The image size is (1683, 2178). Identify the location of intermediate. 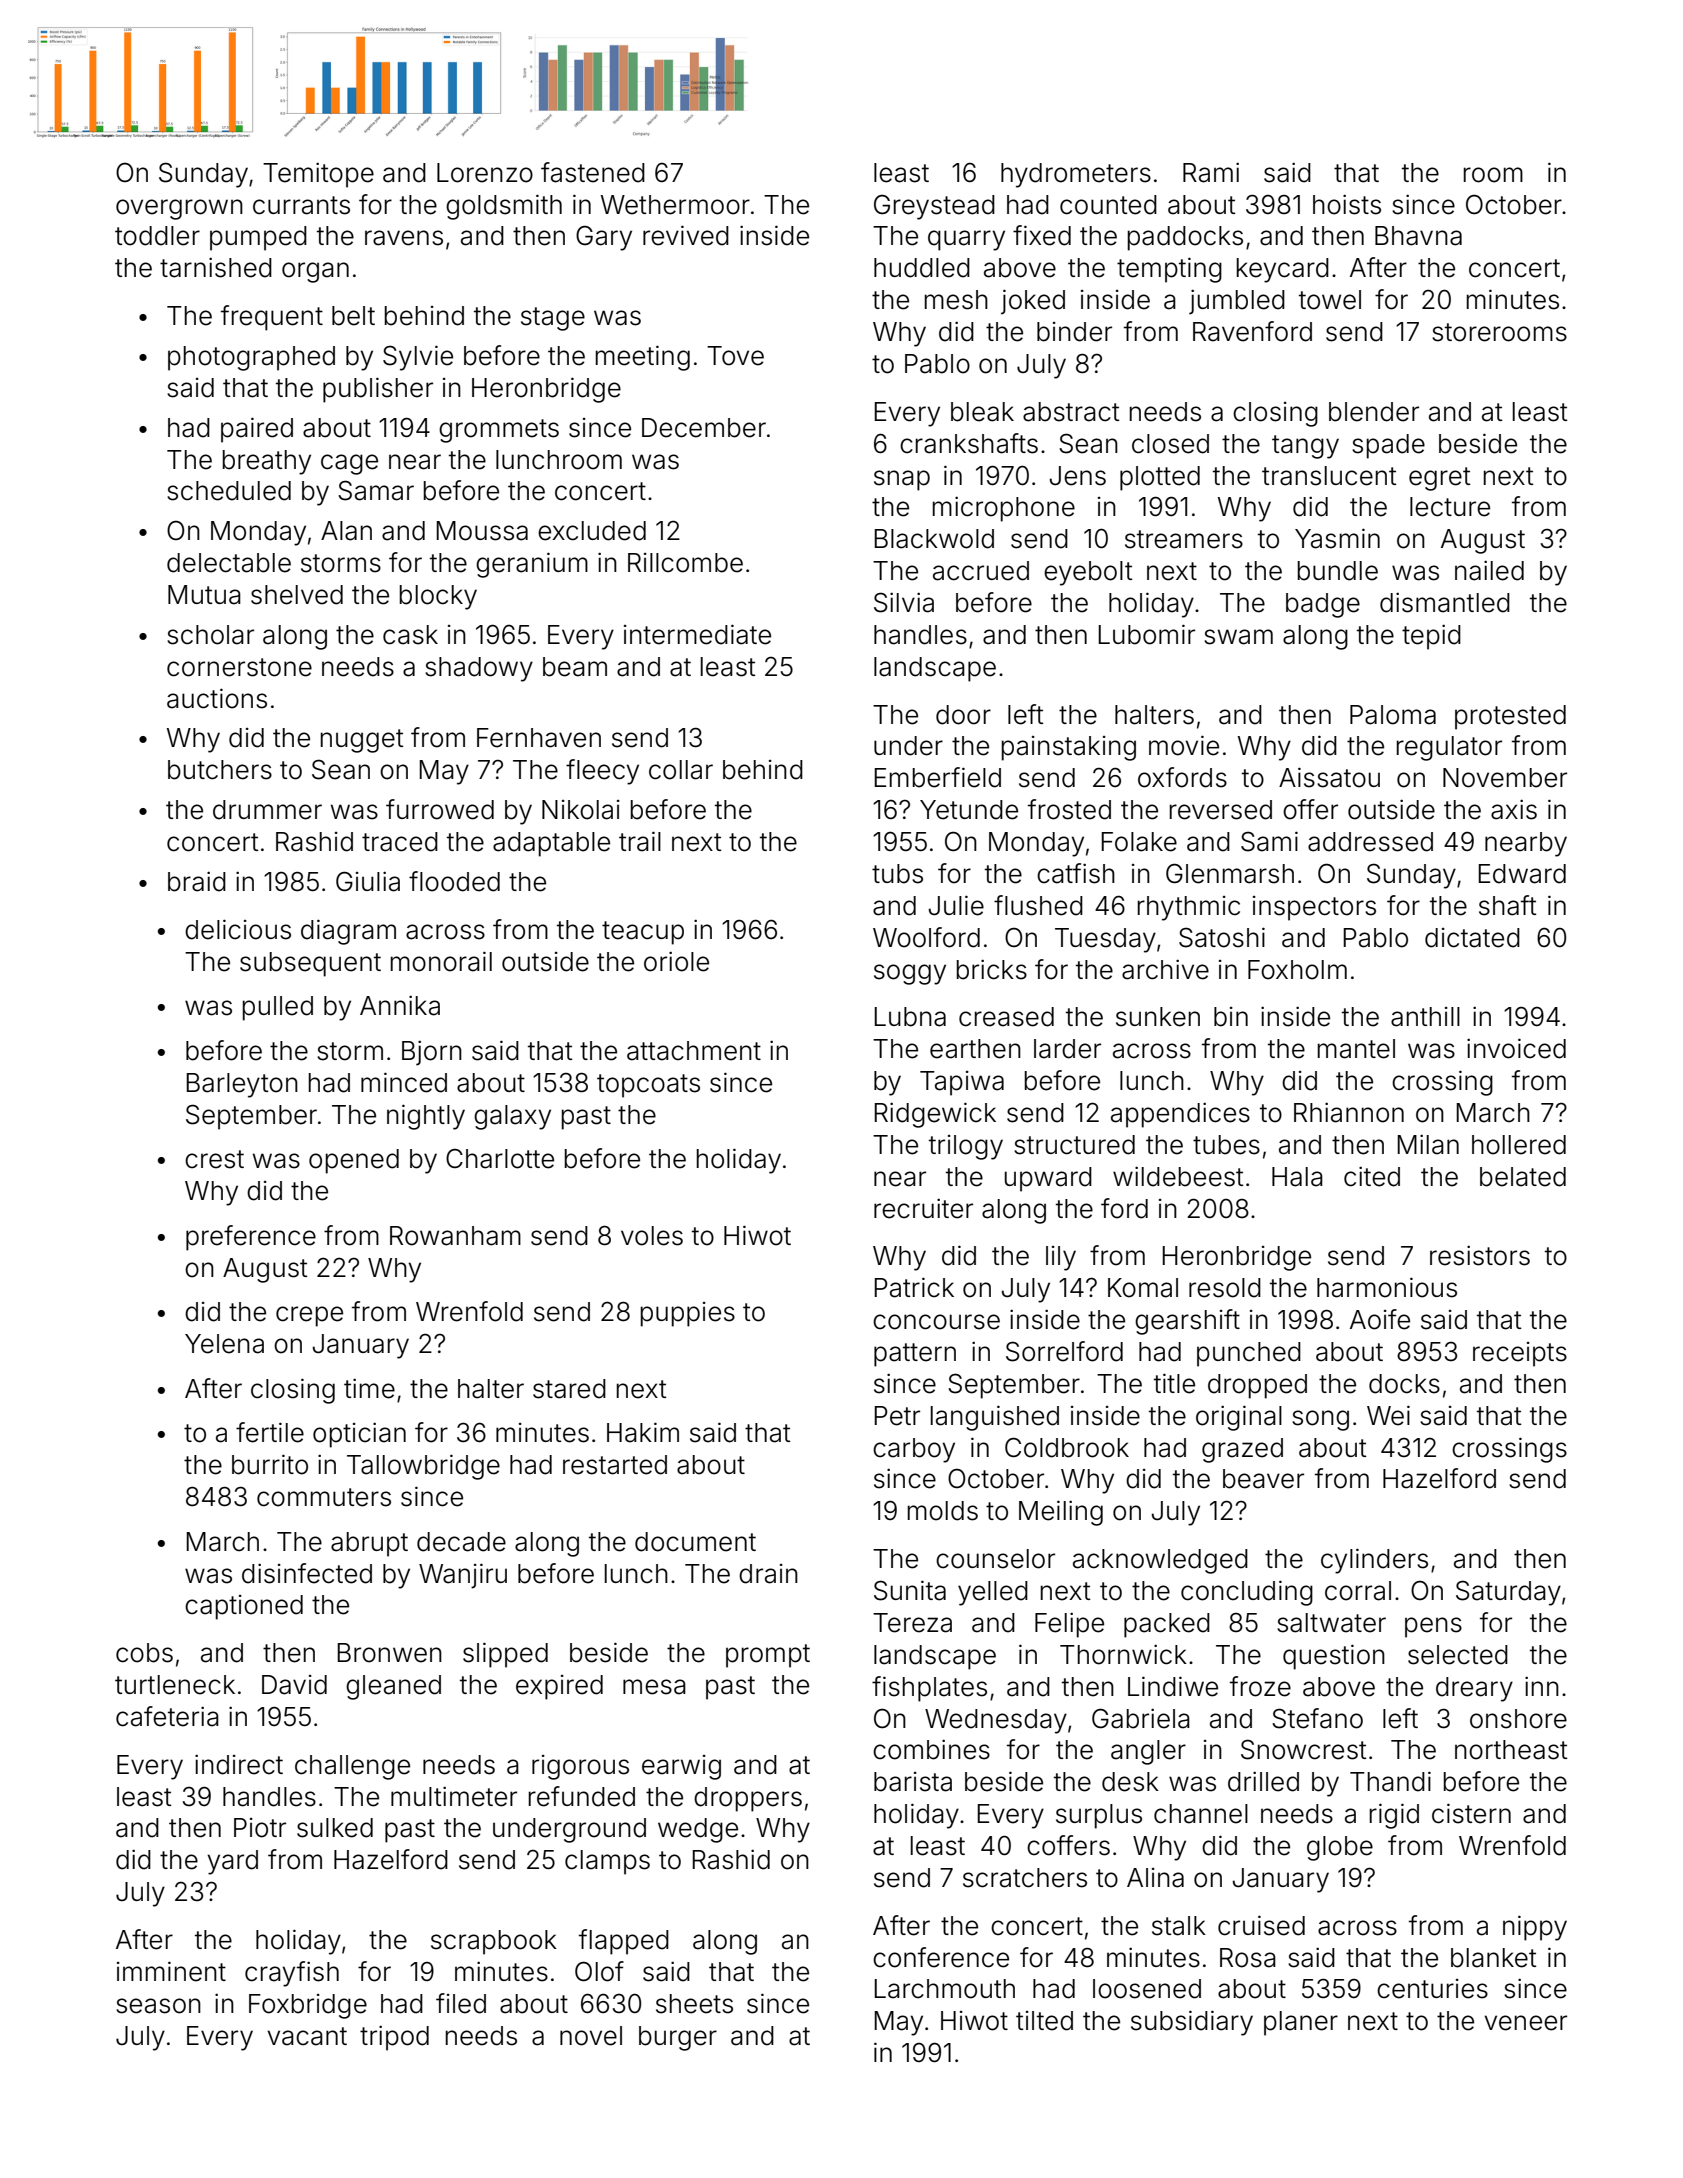
(697, 634).
